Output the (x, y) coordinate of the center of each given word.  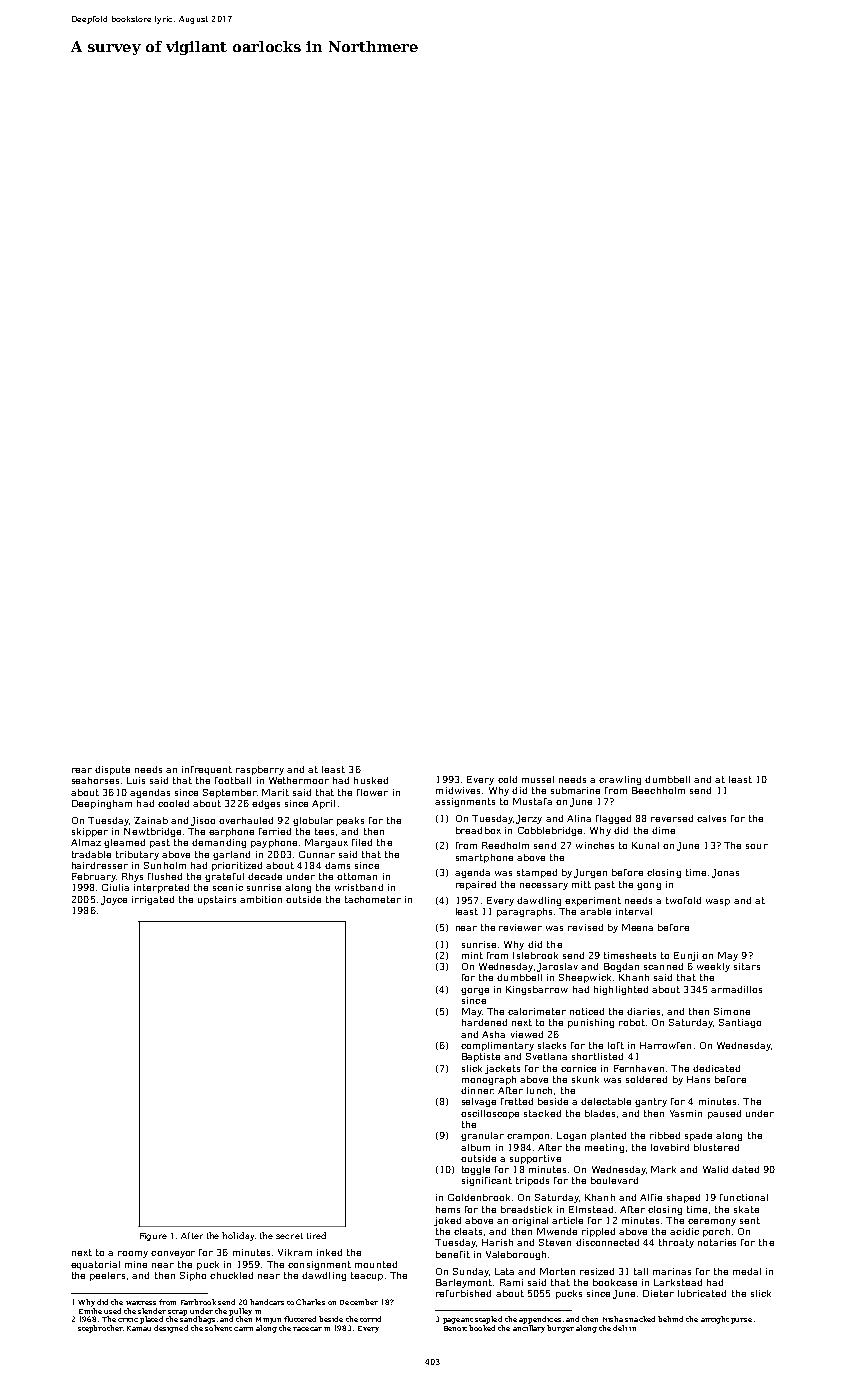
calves (711, 818)
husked (371, 780)
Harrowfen (665, 1045)
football (233, 780)
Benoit (455, 1328)
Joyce (114, 900)
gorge (475, 991)
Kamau (139, 1328)
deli (620, 1328)
